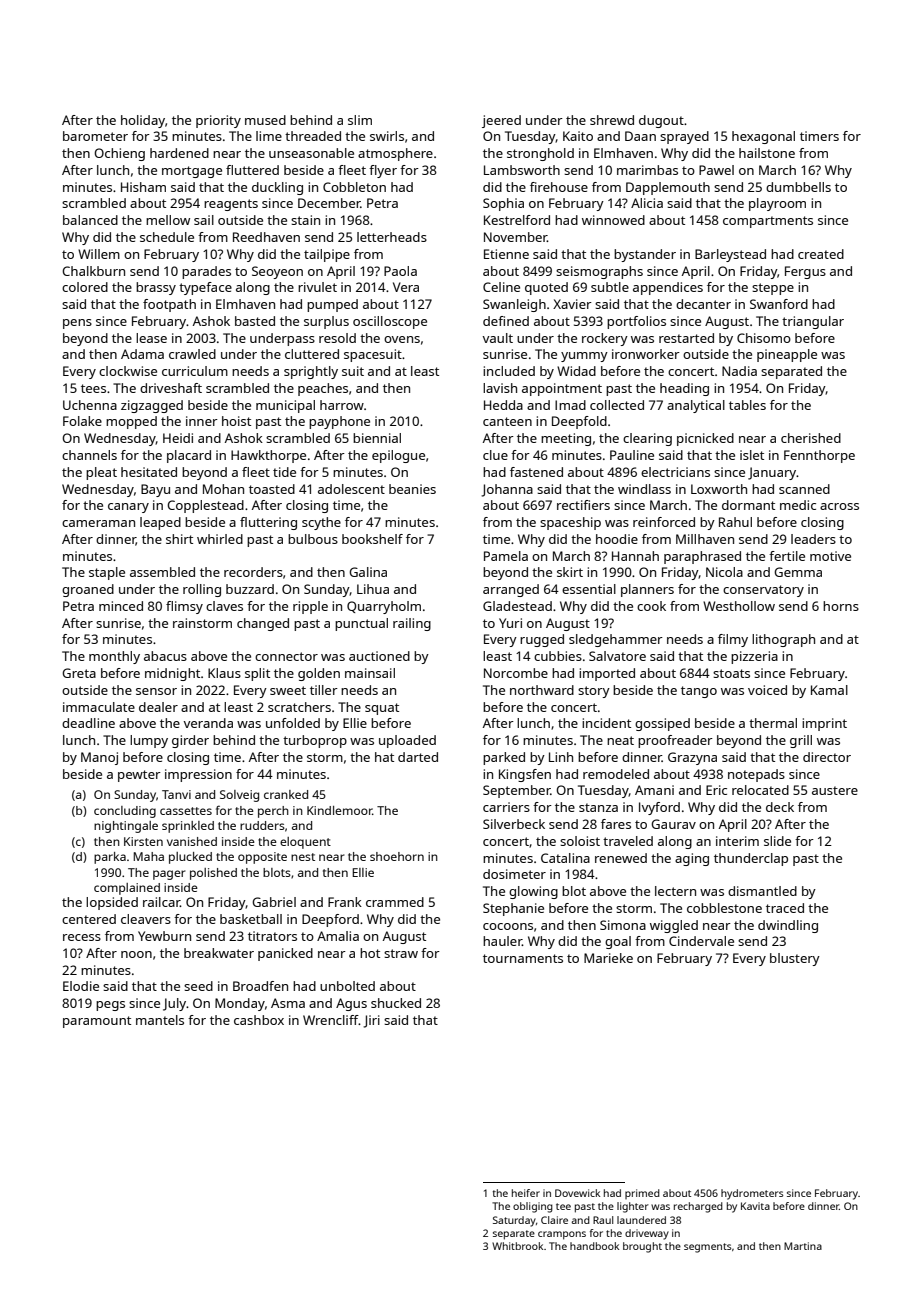 The image size is (924, 1308). What do you see at coordinates (705, 439) in the document?
I see `picnicked` at bounding box center [705, 439].
